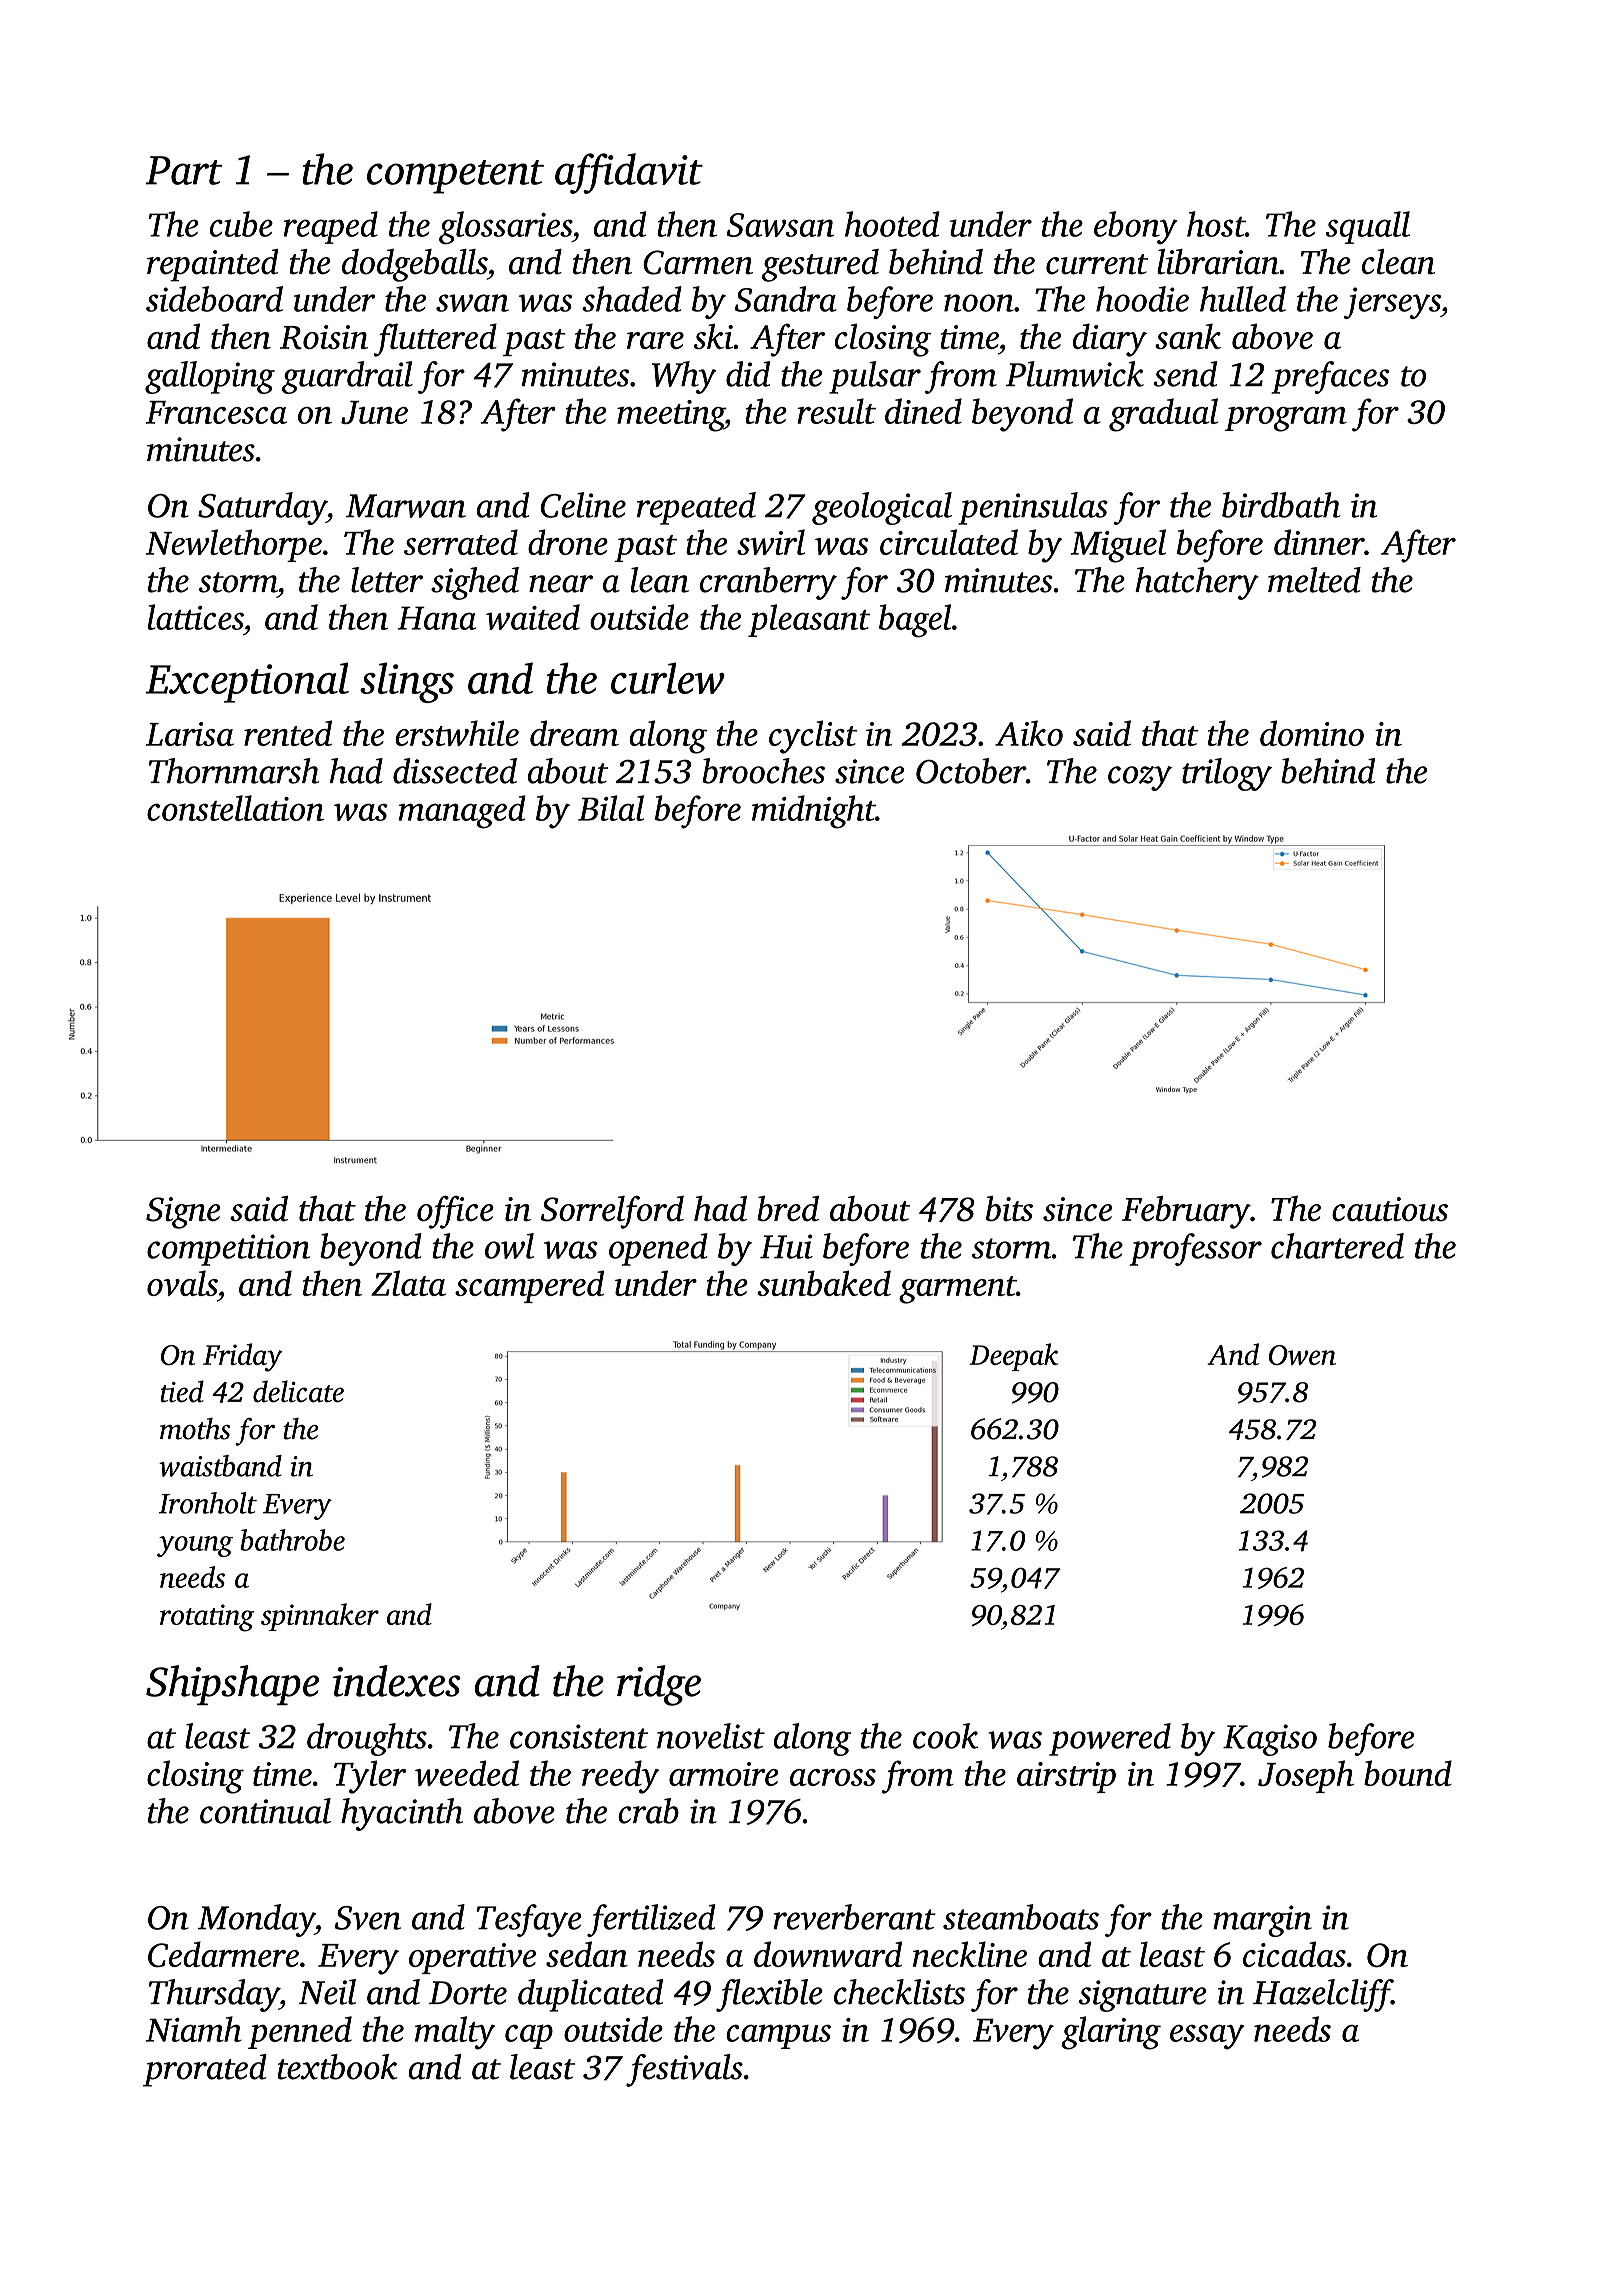 Image resolution: width=1620 pixels, height=2292 pixels. I want to click on cook, so click(945, 1736).
